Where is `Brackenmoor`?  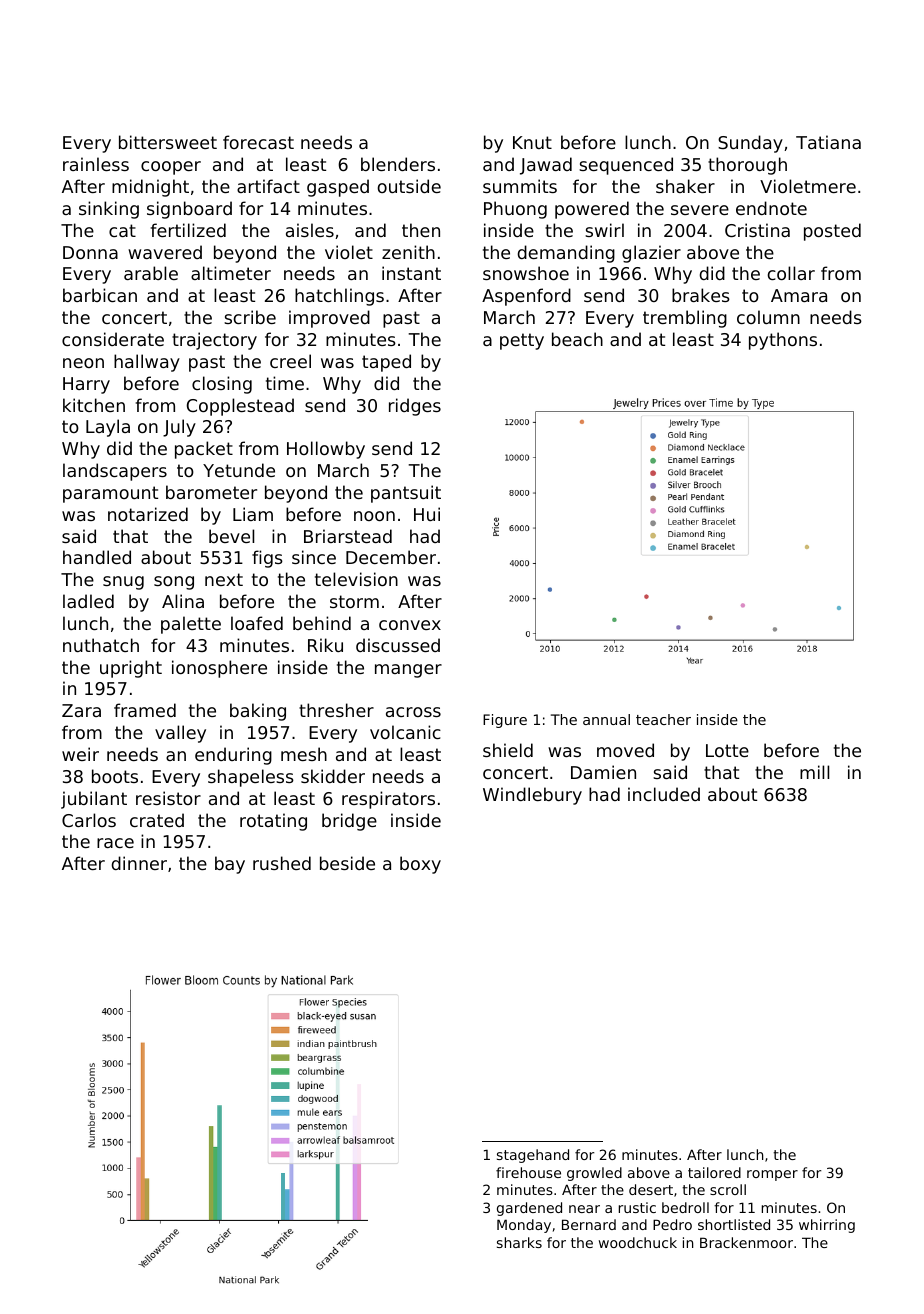 Brackenmoor is located at coordinates (746, 1242).
